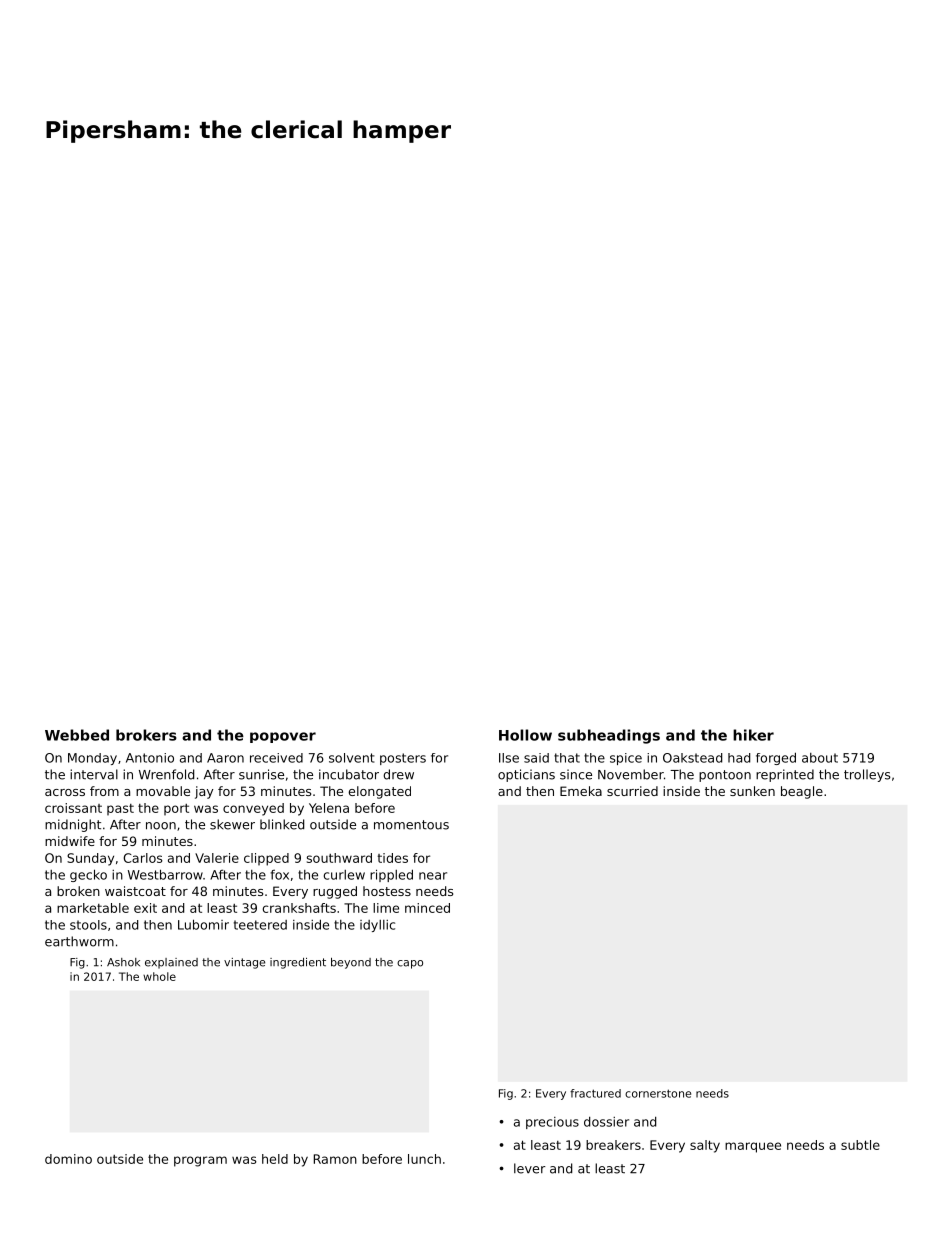 The height and width of the screenshot is (1233, 952). What do you see at coordinates (427, 908) in the screenshot?
I see `minced` at bounding box center [427, 908].
